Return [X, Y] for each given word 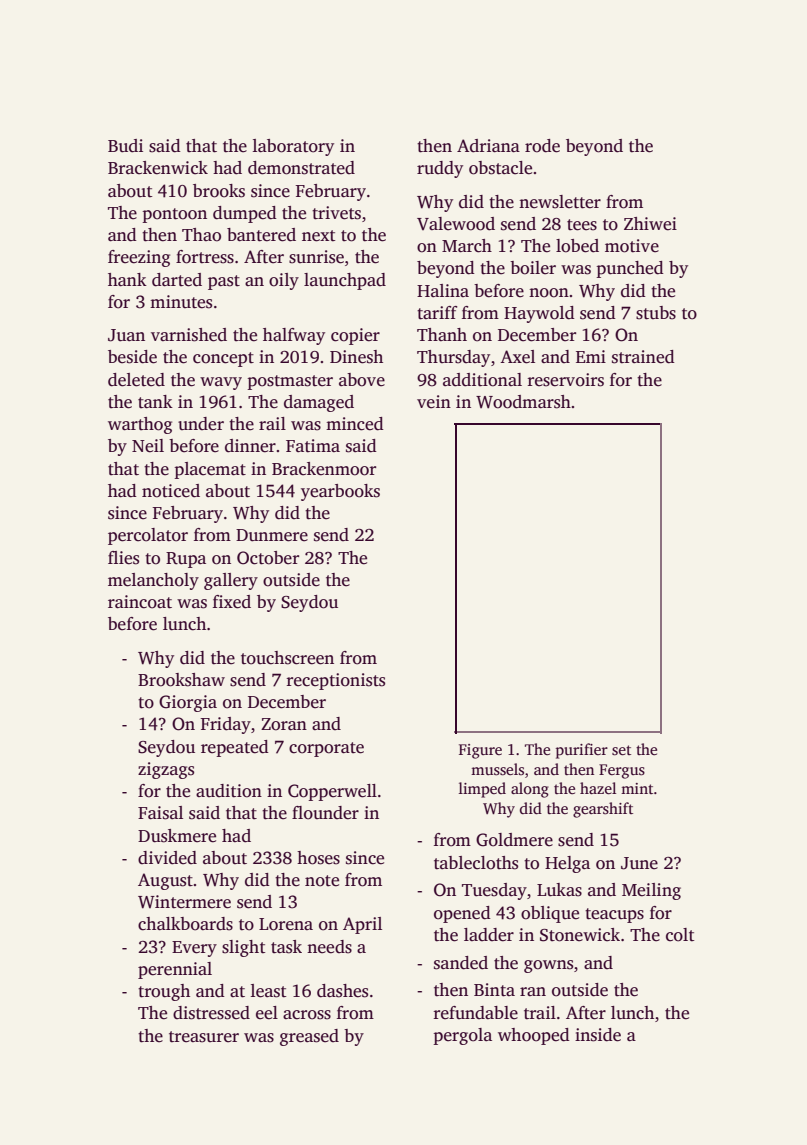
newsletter [560, 202]
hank [127, 279]
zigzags [166, 770]
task [286, 947]
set [621, 750]
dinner [250, 446]
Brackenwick [158, 168]
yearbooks [340, 492]
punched [630, 269]
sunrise [316, 257]
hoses [318, 858]
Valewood [456, 224]
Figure [480, 751]
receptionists [336, 681]
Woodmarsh [523, 402]
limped [482, 790]
